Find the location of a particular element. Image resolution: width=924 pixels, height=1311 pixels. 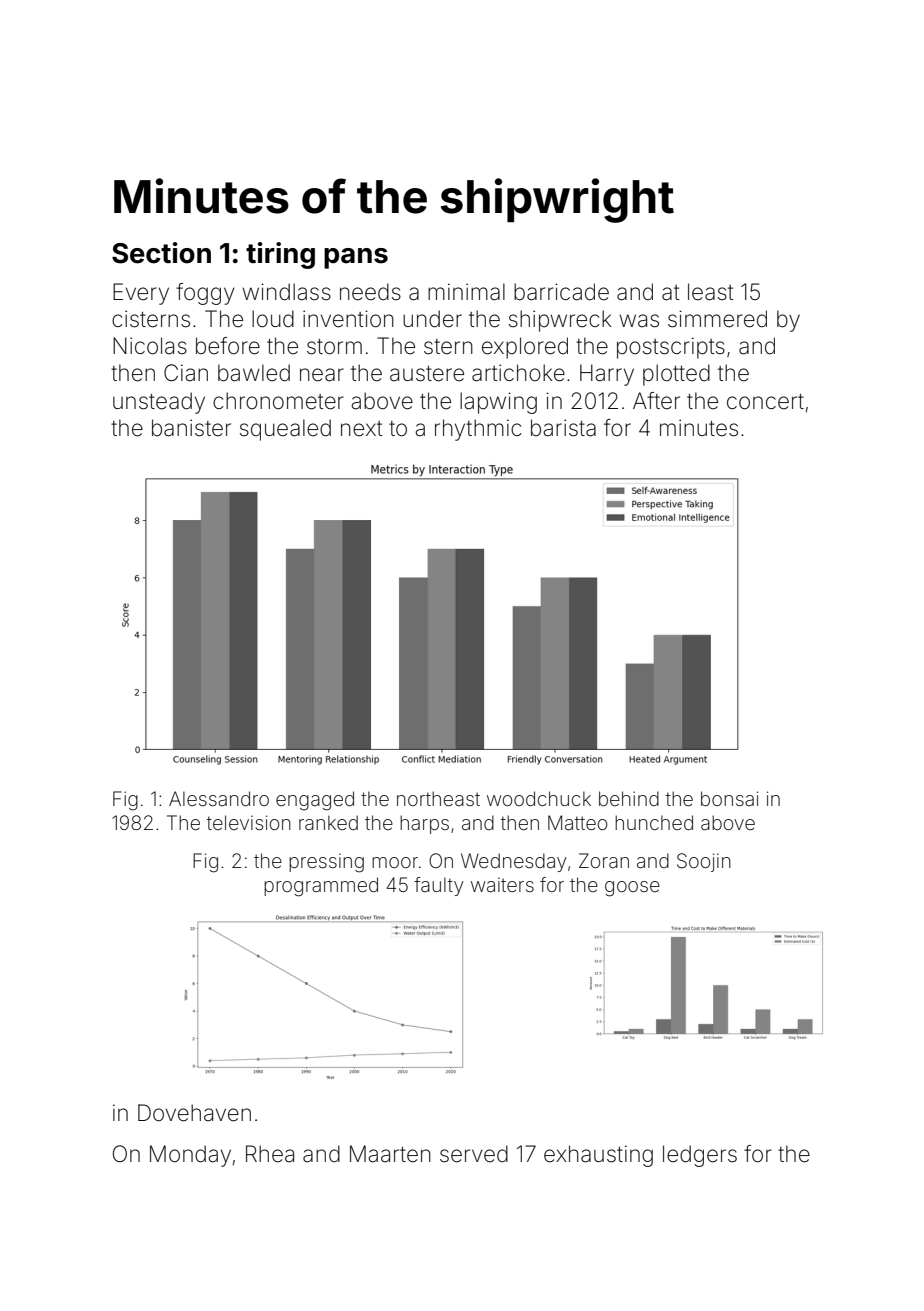

behind is located at coordinates (629, 798).
